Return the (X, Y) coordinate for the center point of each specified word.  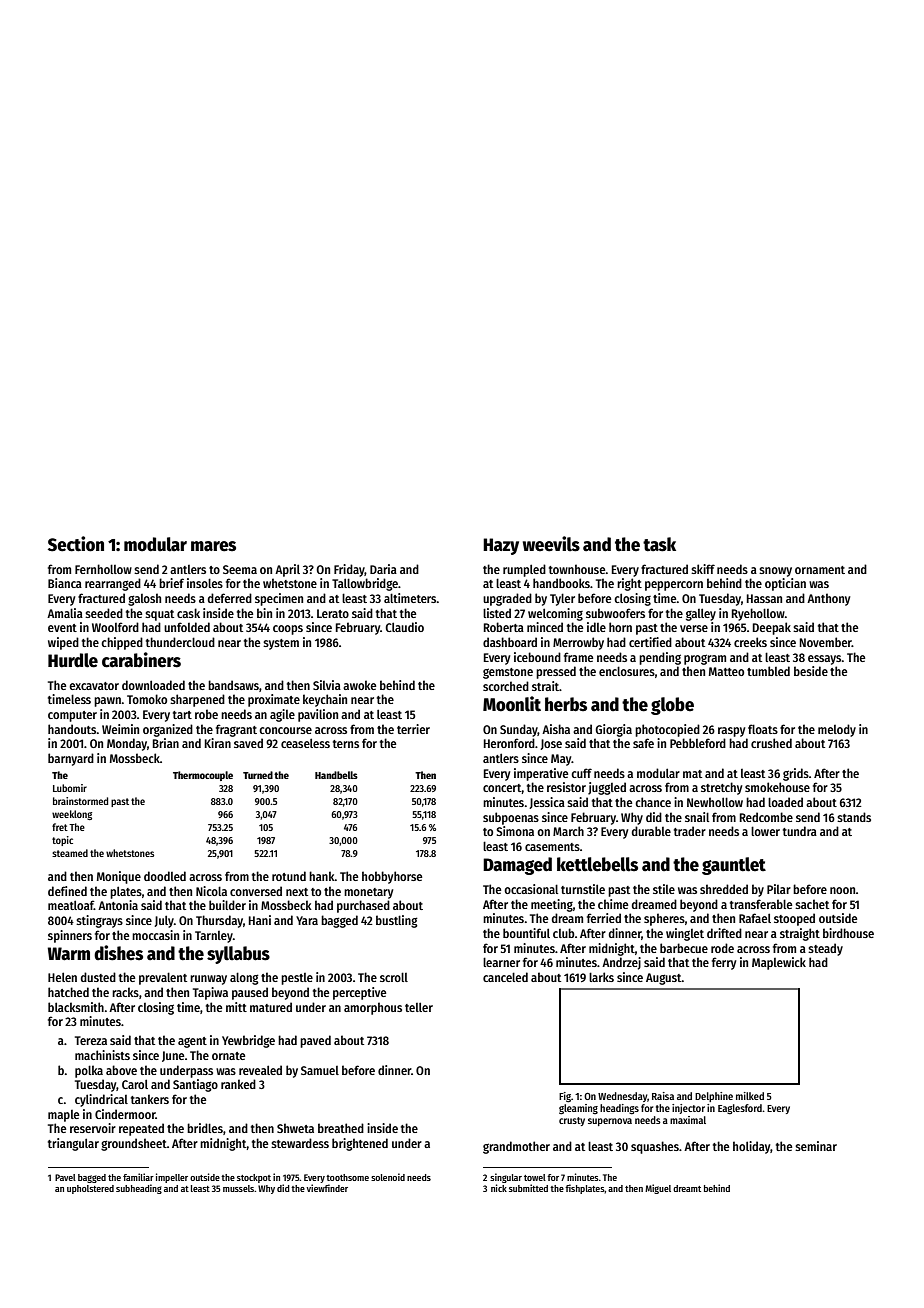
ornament (820, 570)
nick (499, 1188)
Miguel (658, 1189)
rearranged (113, 584)
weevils (551, 544)
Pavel (65, 1177)
